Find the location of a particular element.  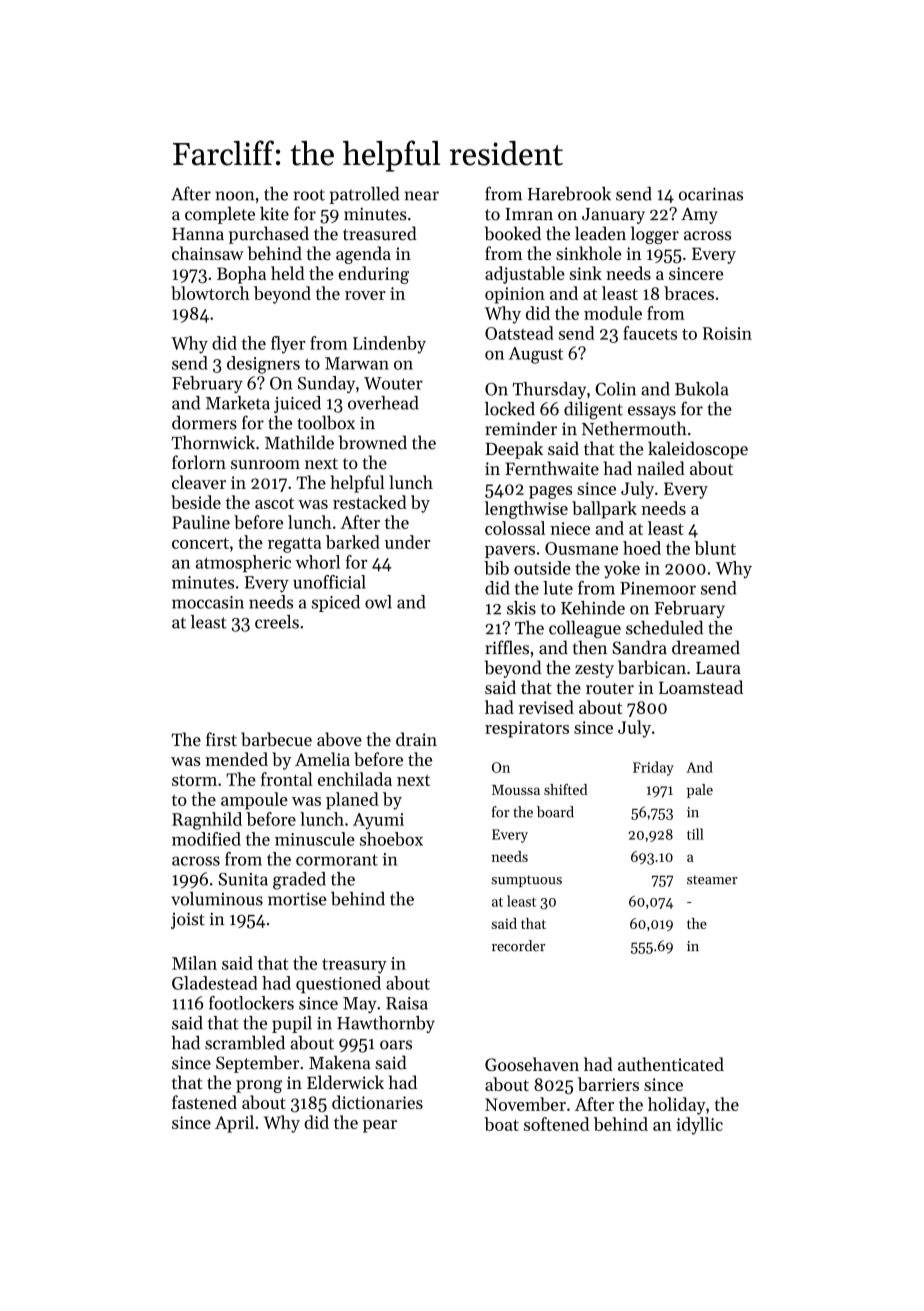

near is located at coordinates (421, 196).
